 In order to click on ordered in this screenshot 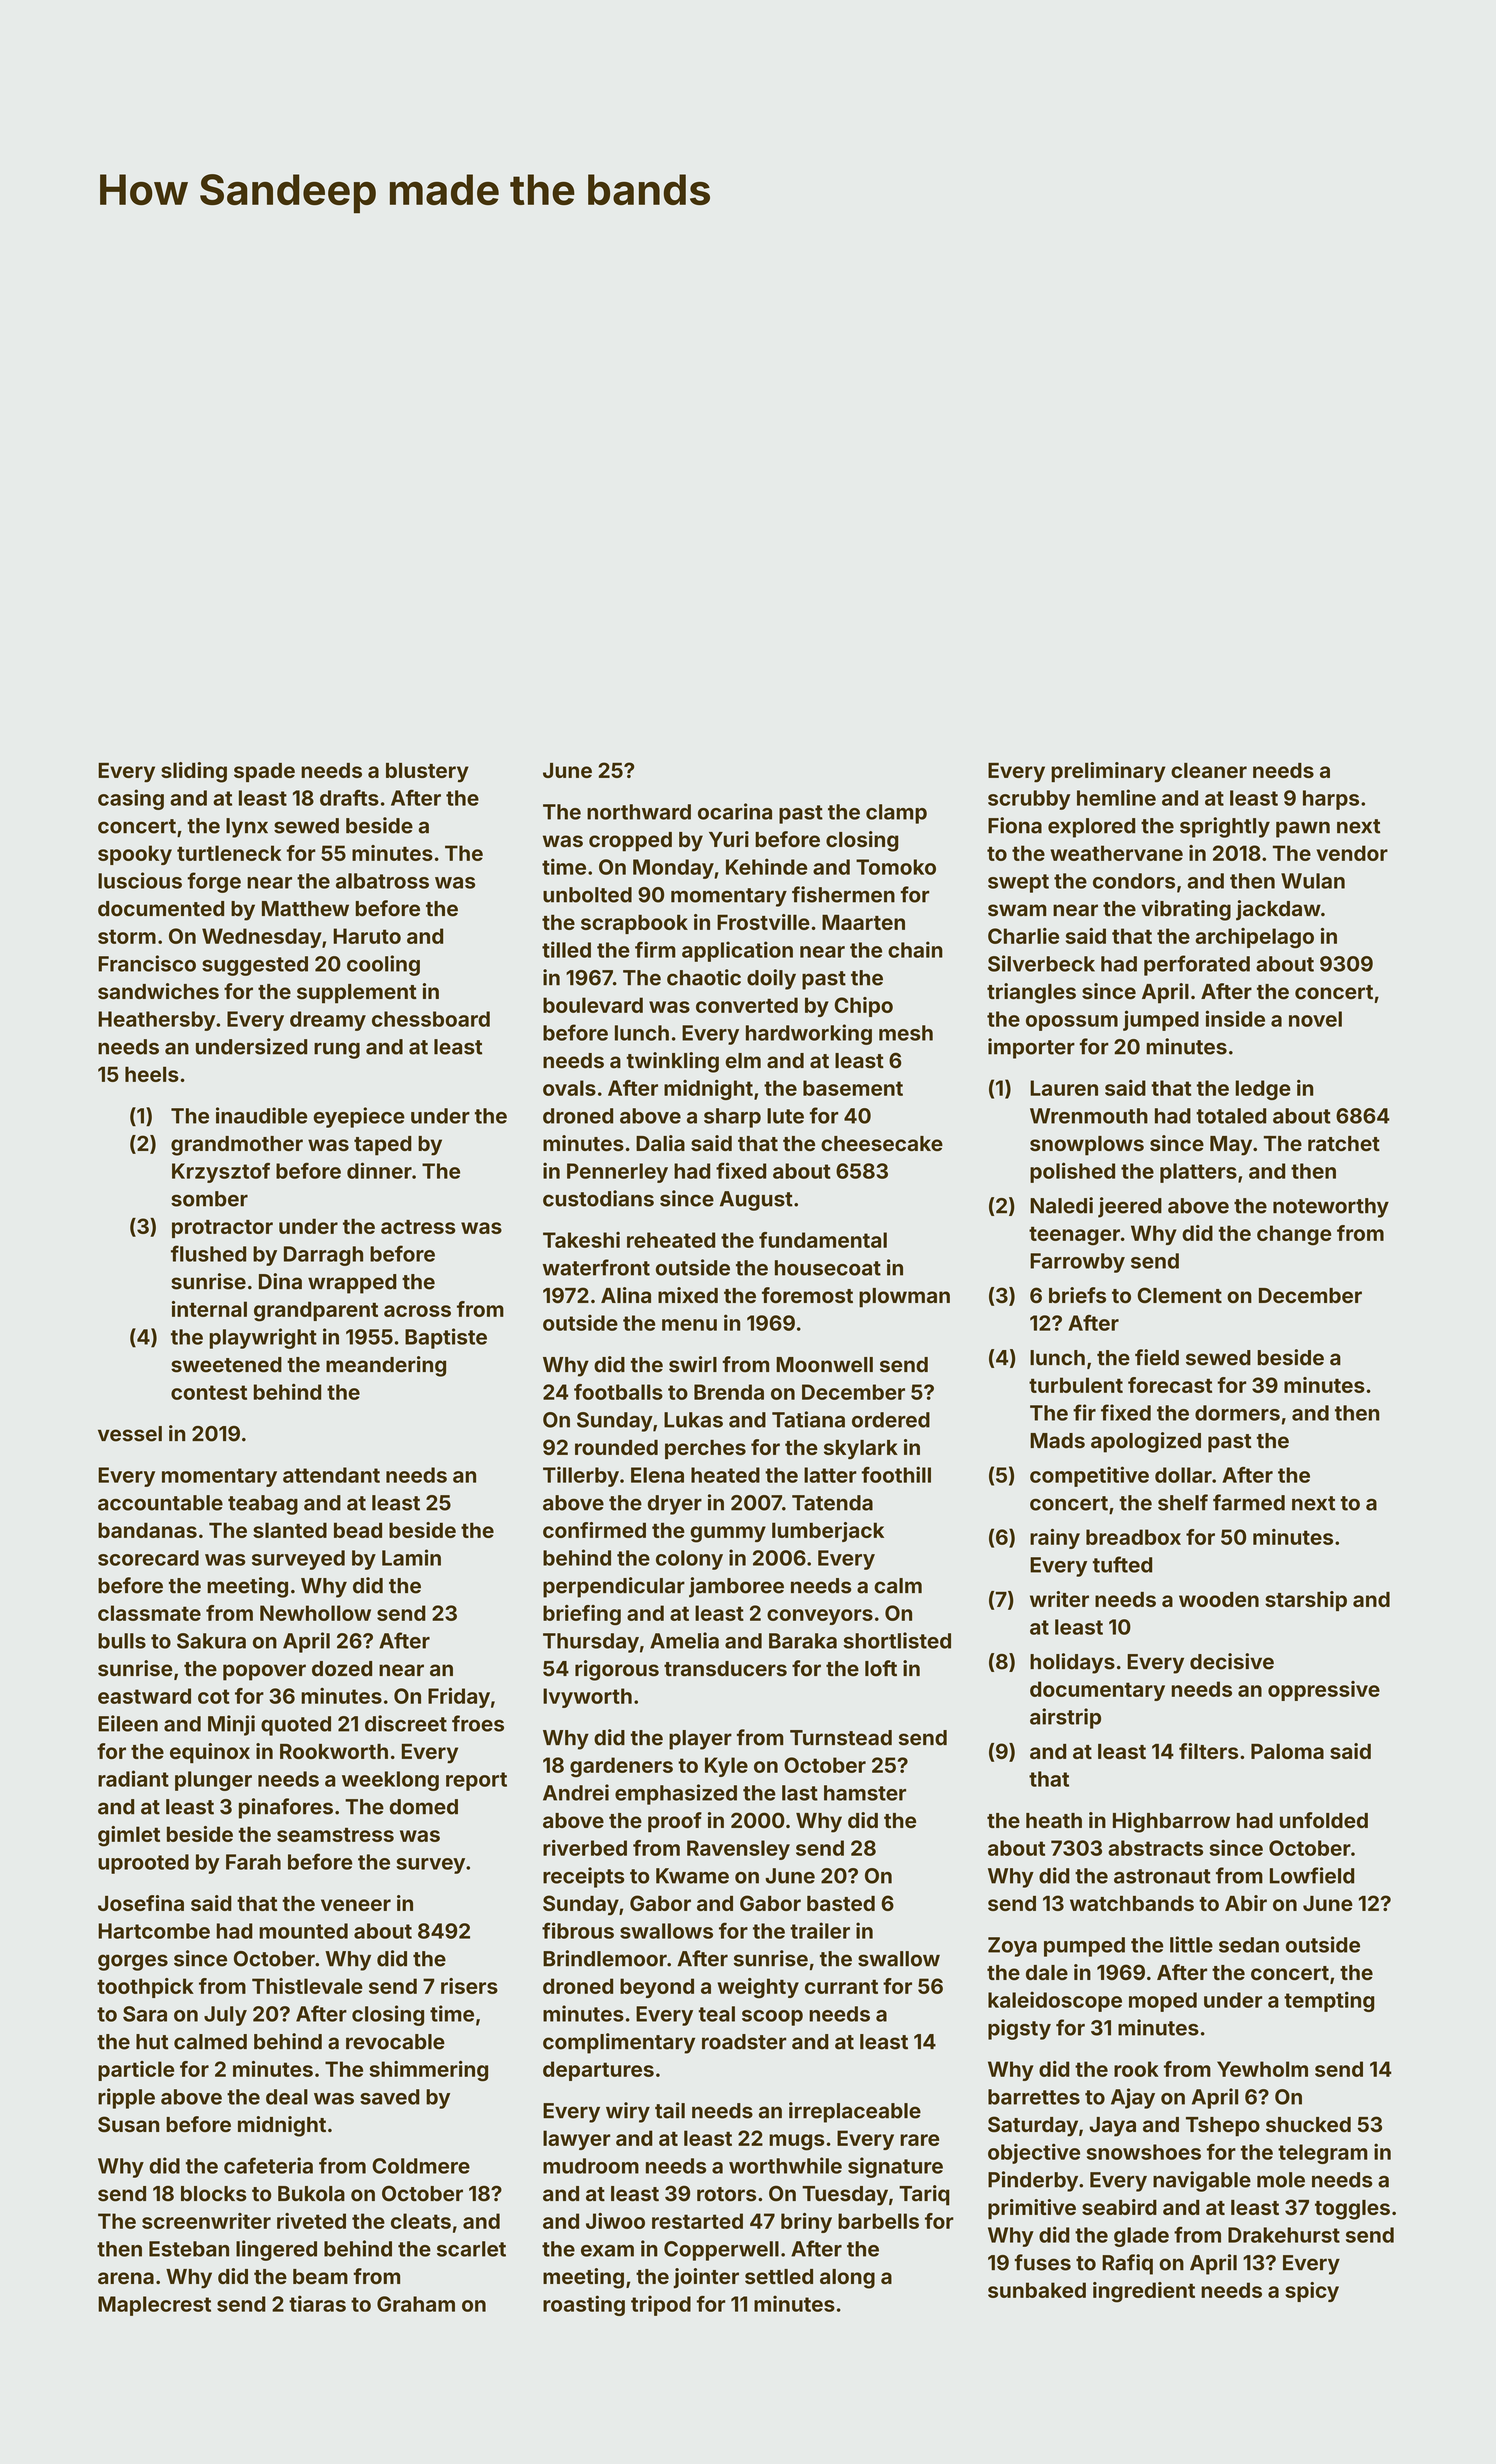, I will do `click(891, 1420)`.
